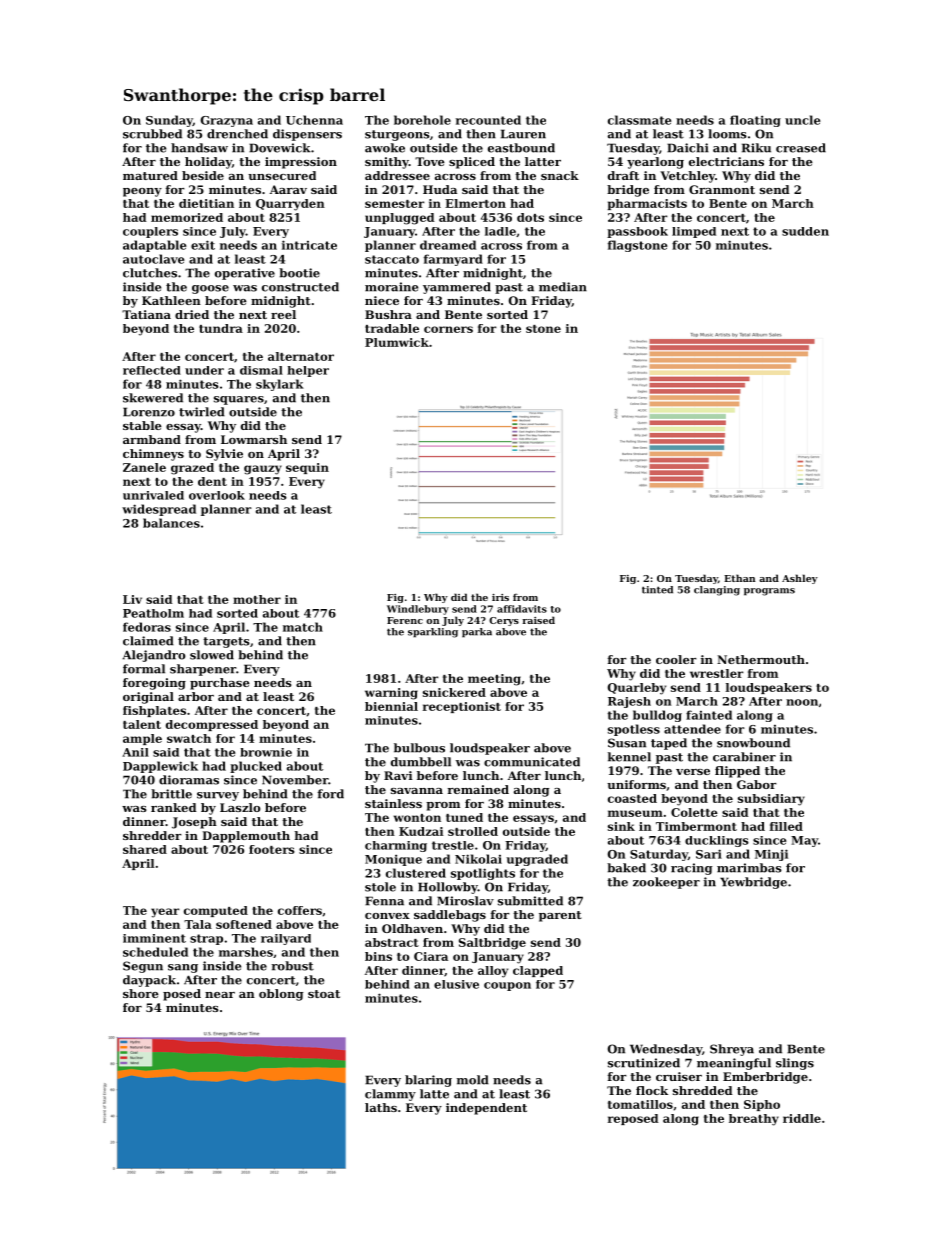 The height and width of the screenshot is (1233, 952). I want to click on cruiser, so click(679, 1076).
